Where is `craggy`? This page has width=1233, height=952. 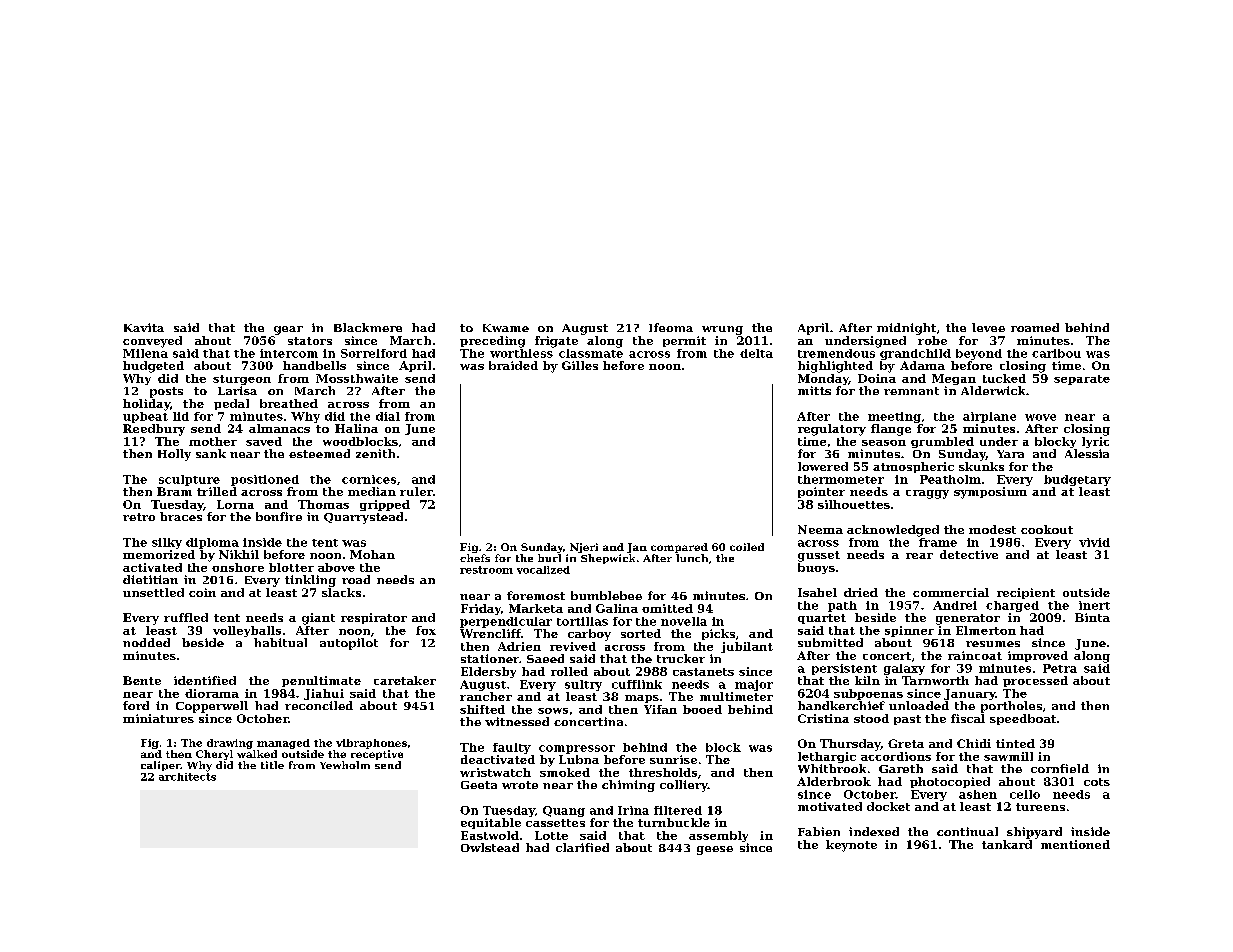
craggy is located at coordinates (927, 494).
